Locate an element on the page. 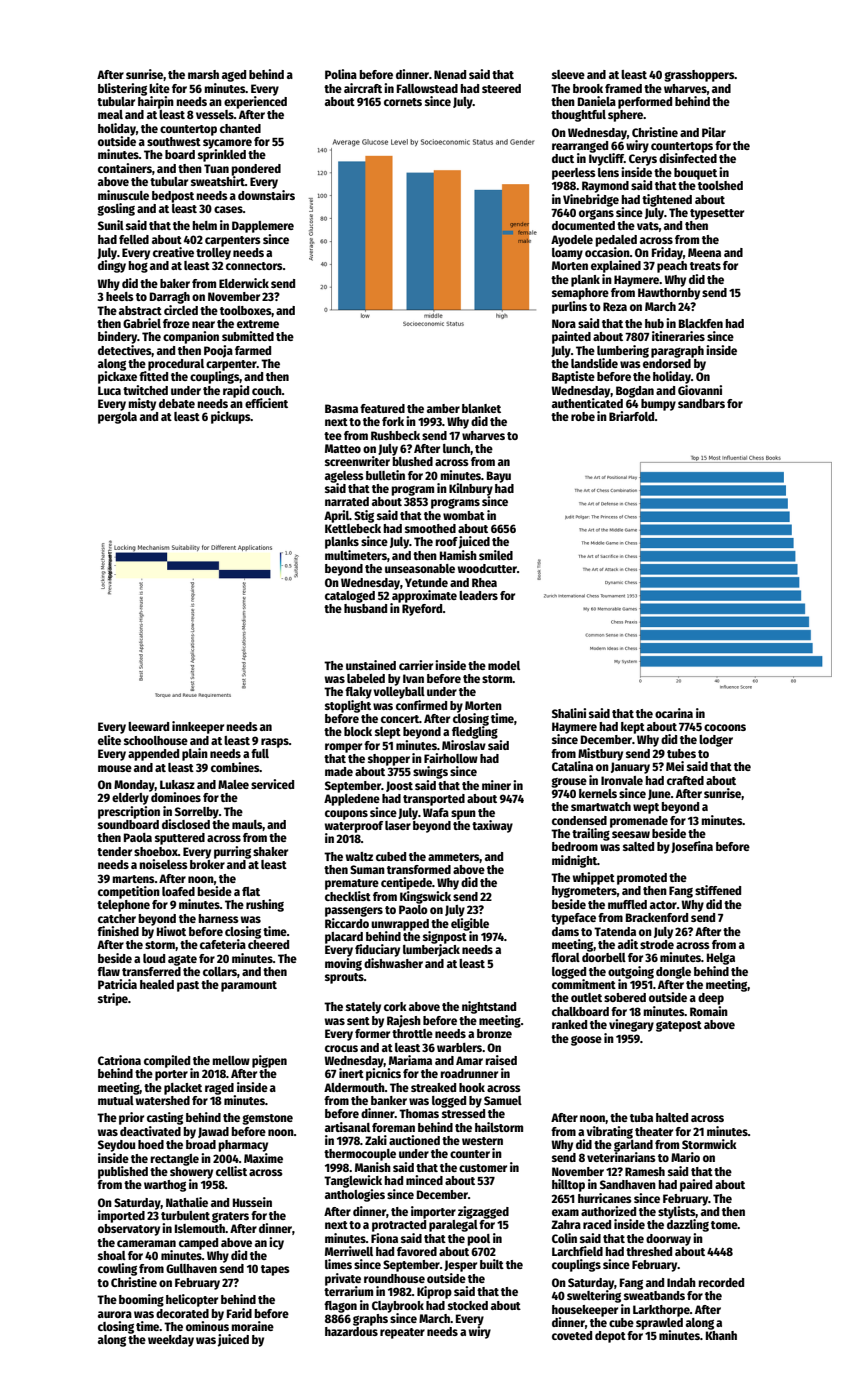  felled is located at coordinates (134, 239).
